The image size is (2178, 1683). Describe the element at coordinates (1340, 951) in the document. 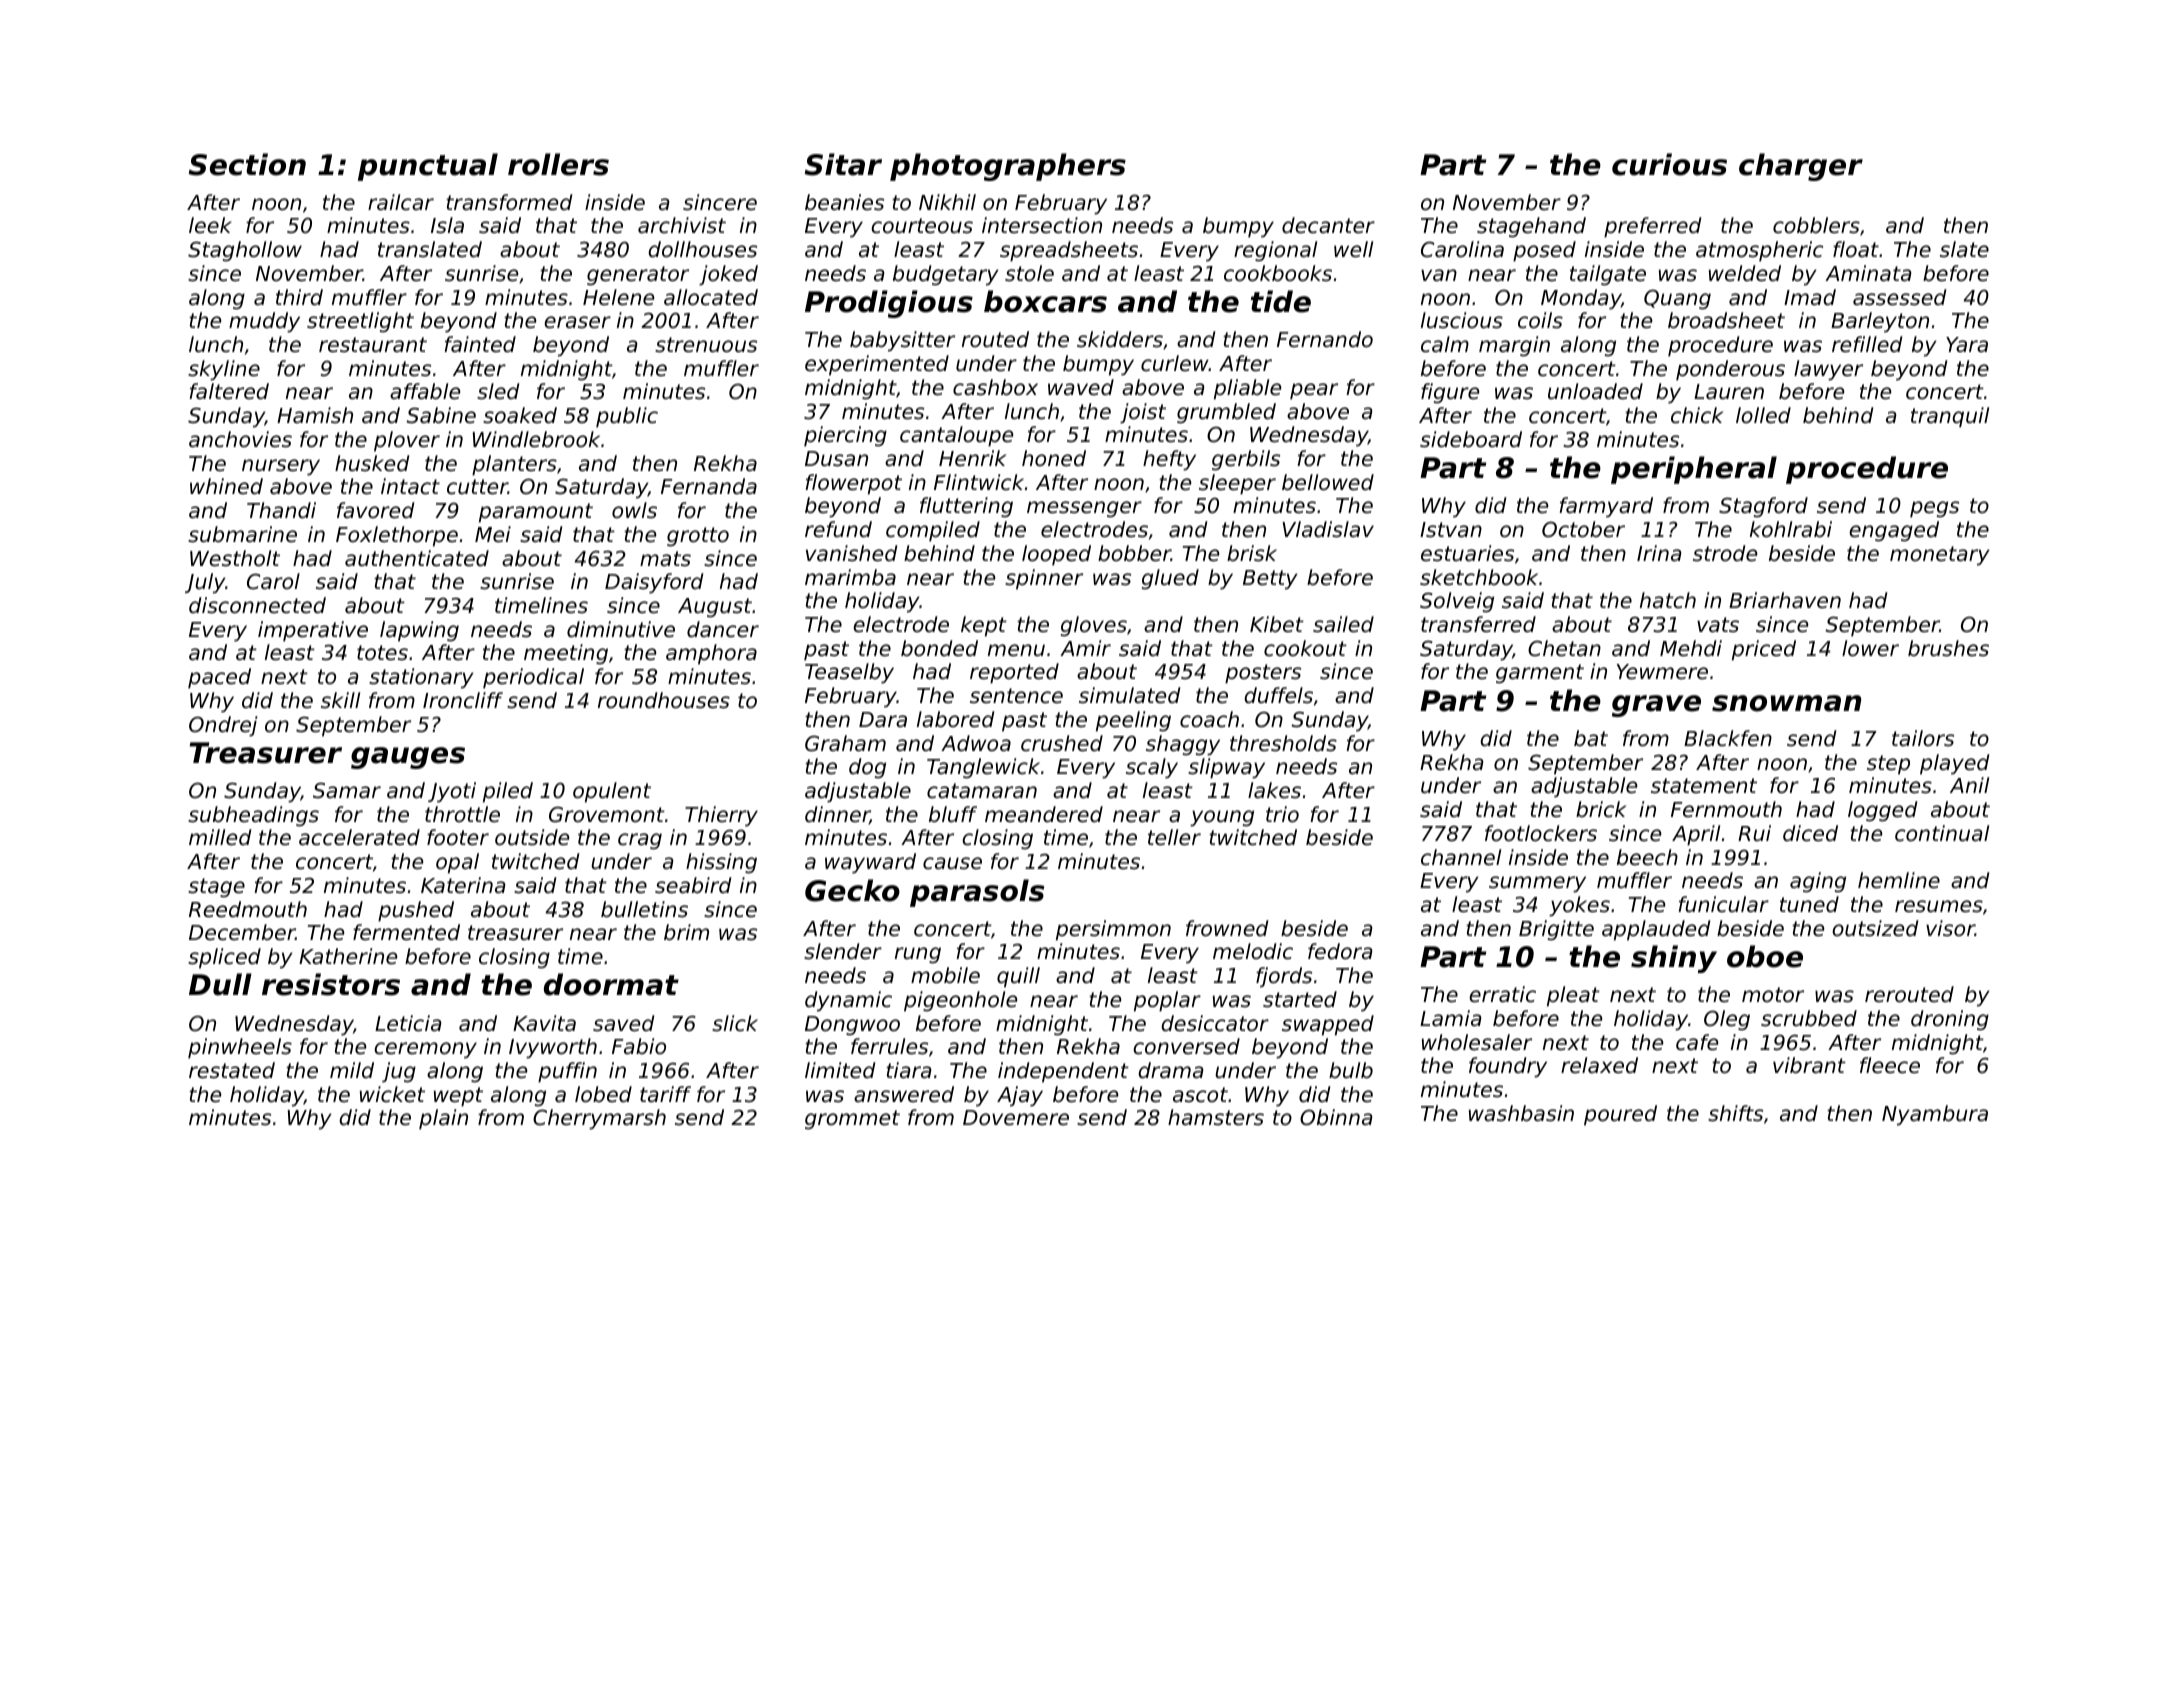

I see `fedora` at that location.
